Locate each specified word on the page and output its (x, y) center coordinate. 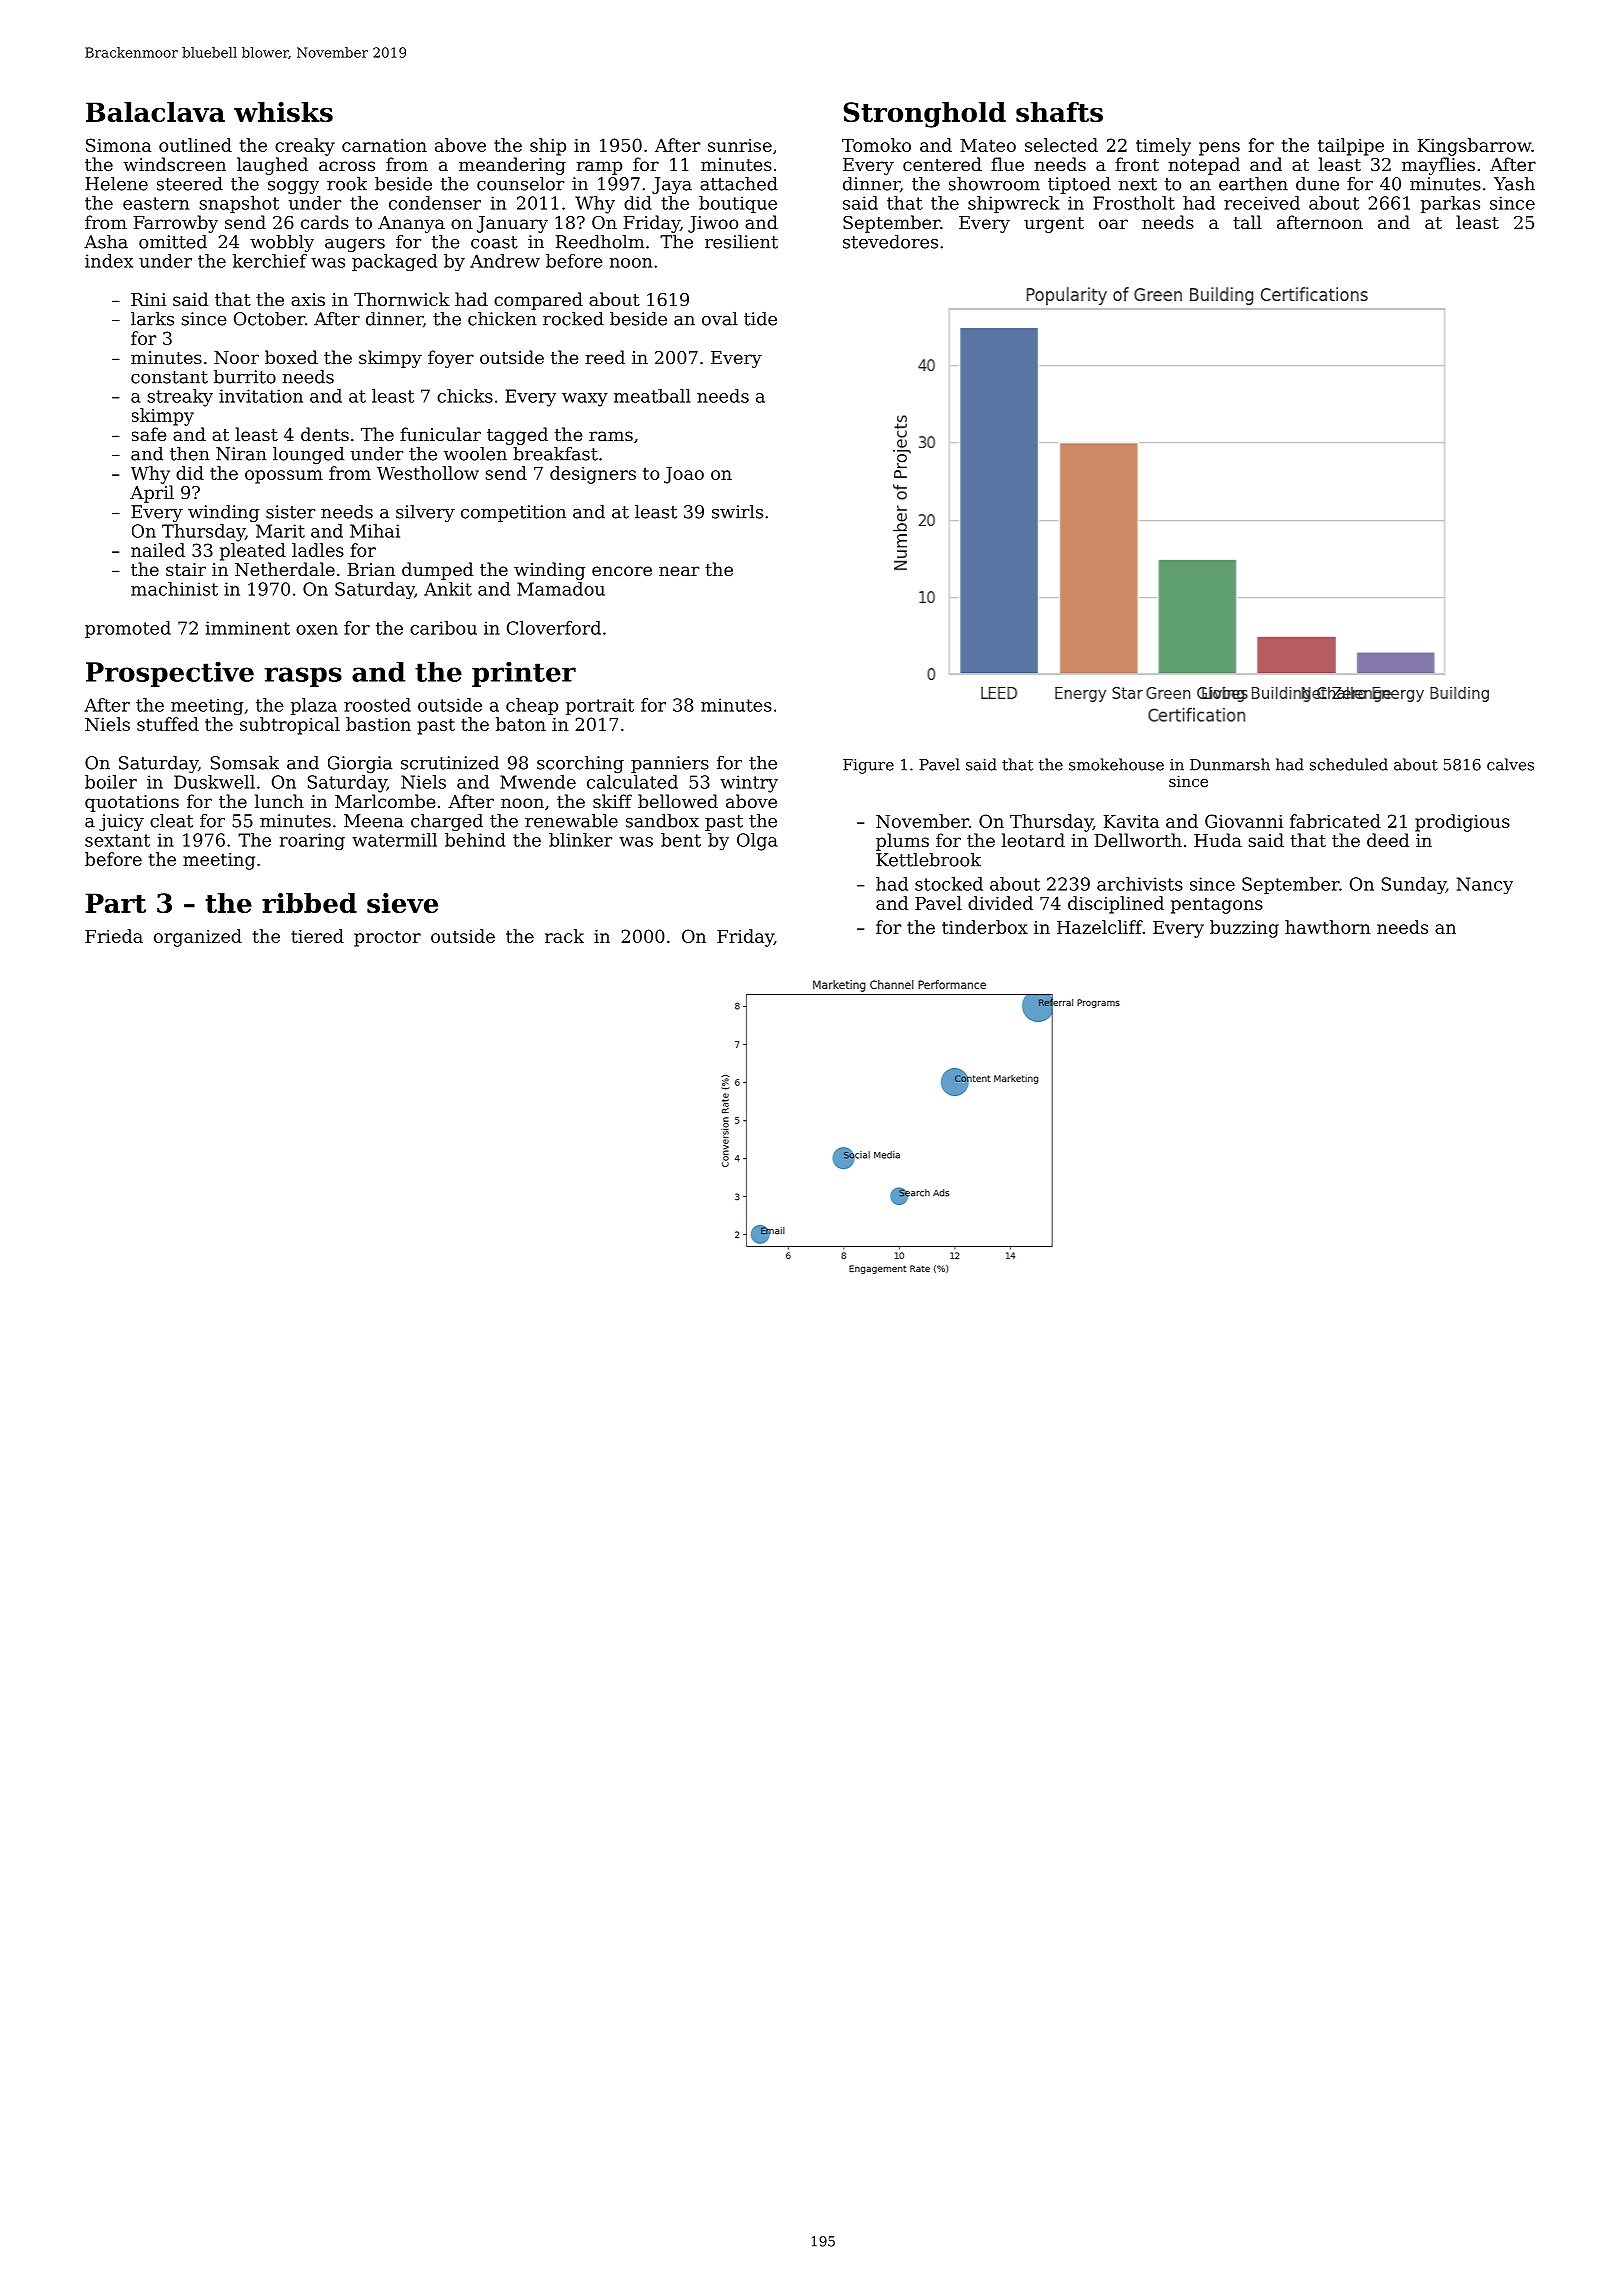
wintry (749, 784)
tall (1247, 222)
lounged (308, 455)
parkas (1450, 204)
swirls (737, 512)
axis (308, 299)
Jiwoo (713, 224)
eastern (156, 203)
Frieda (114, 936)
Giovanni (1244, 821)
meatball (652, 396)
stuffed (168, 724)
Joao (684, 475)
